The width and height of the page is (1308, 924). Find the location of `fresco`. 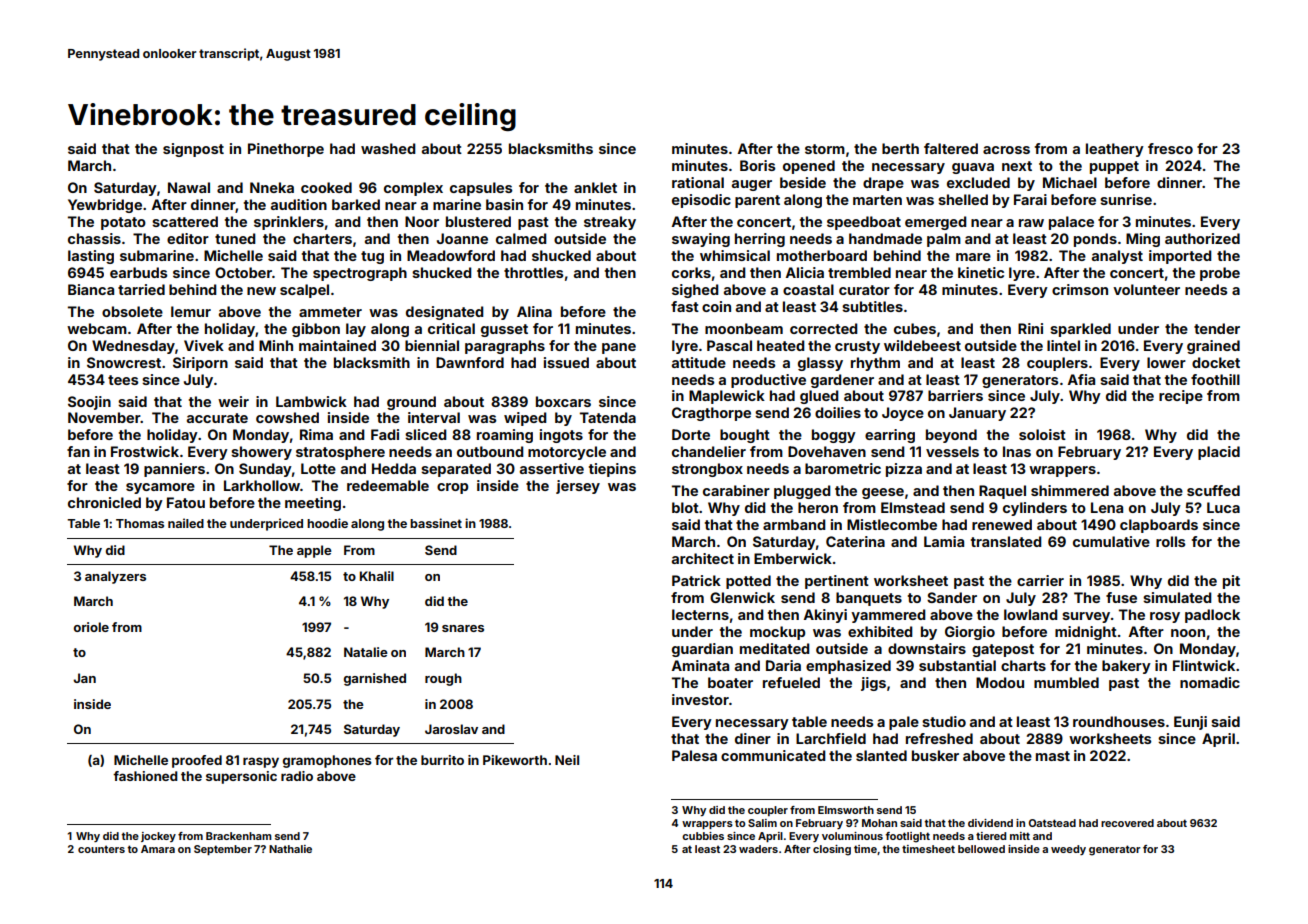

fresco is located at coordinates (1170, 148).
